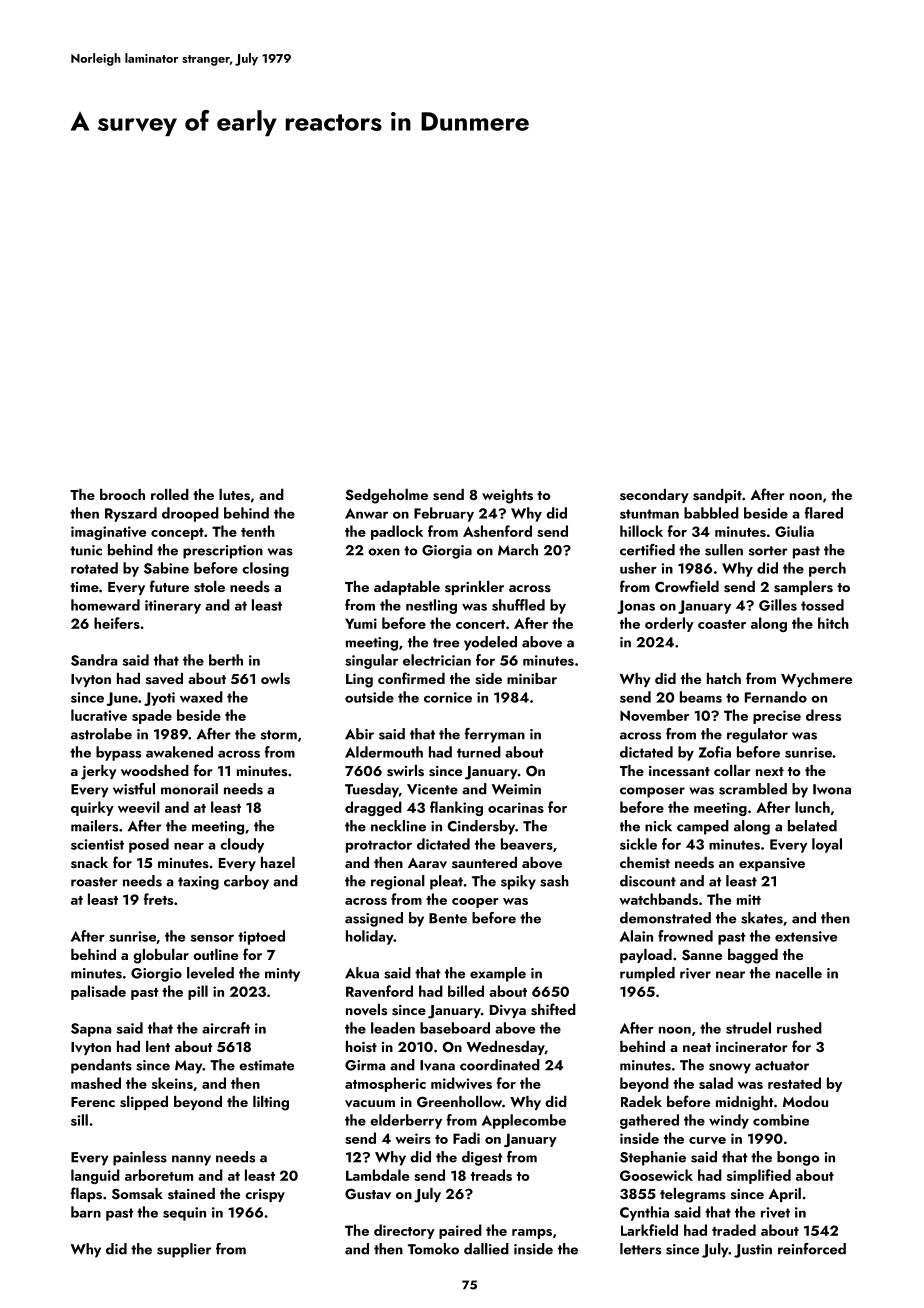 The image size is (924, 1308). What do you see at coordinates (474, 588) in the page?
I see `sprinkler` at bounding box center [474, 588].
